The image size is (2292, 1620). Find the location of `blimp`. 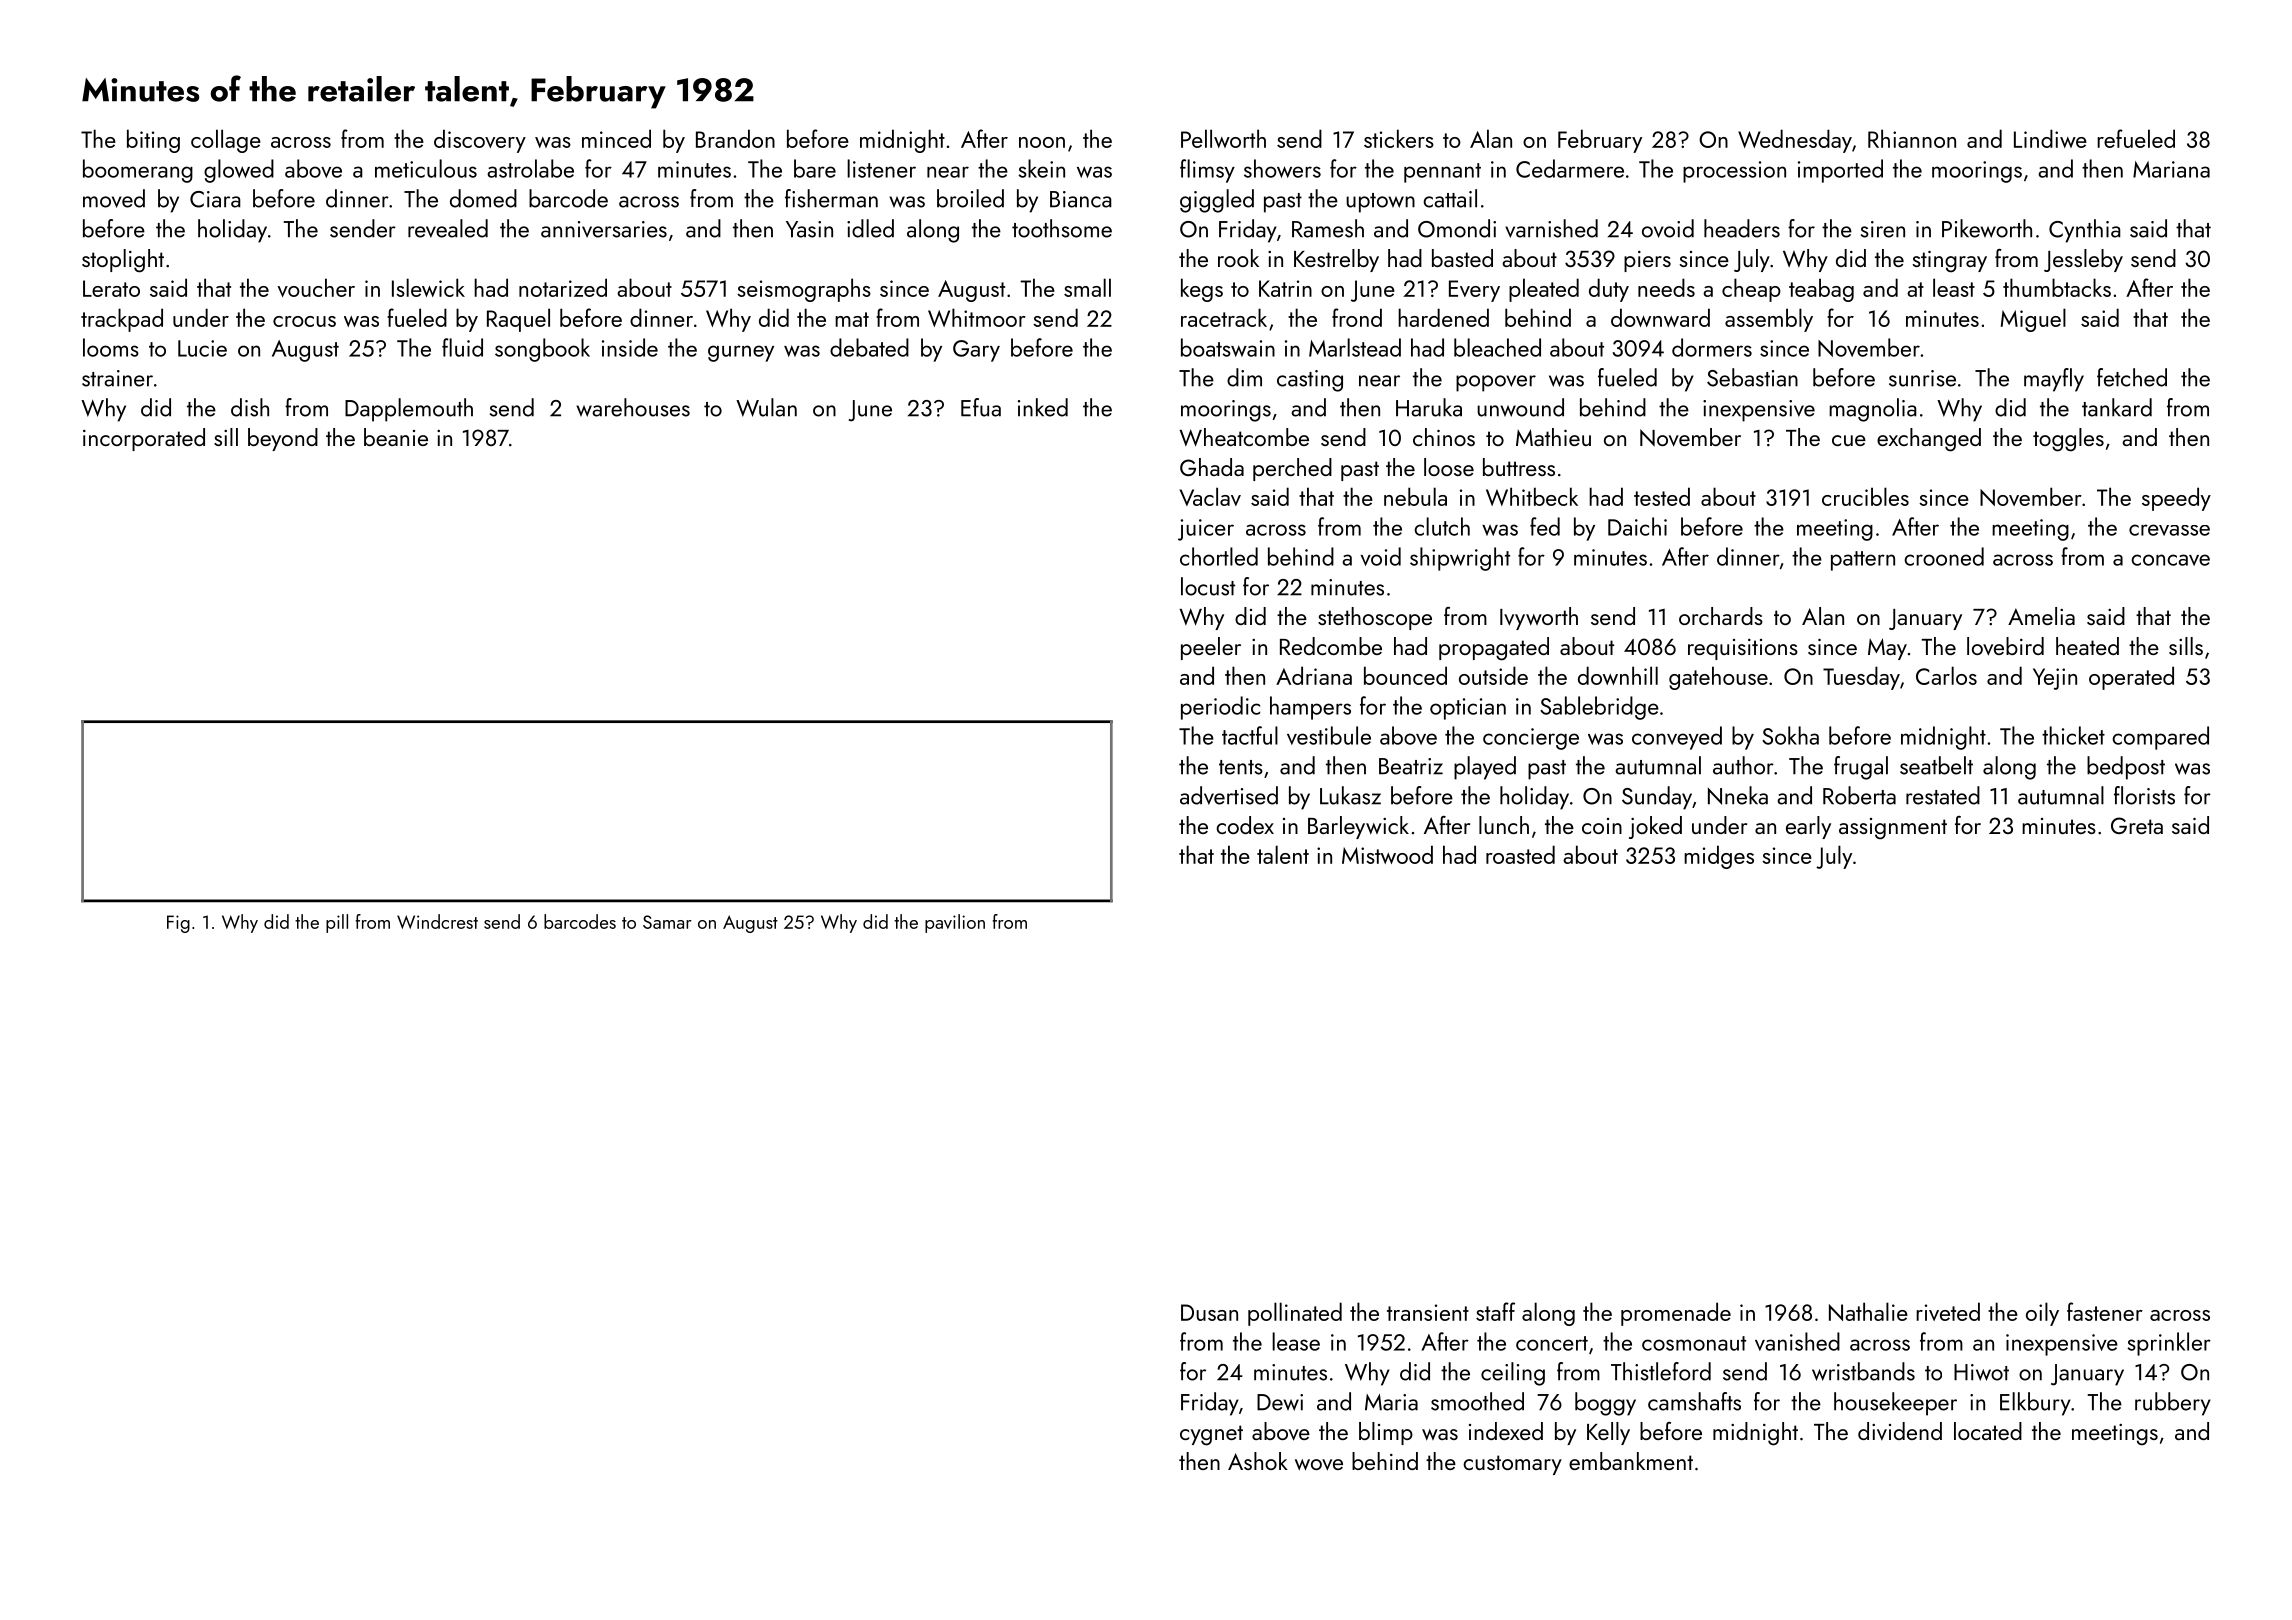

blimp is located at coordinates (1386, 1433).
